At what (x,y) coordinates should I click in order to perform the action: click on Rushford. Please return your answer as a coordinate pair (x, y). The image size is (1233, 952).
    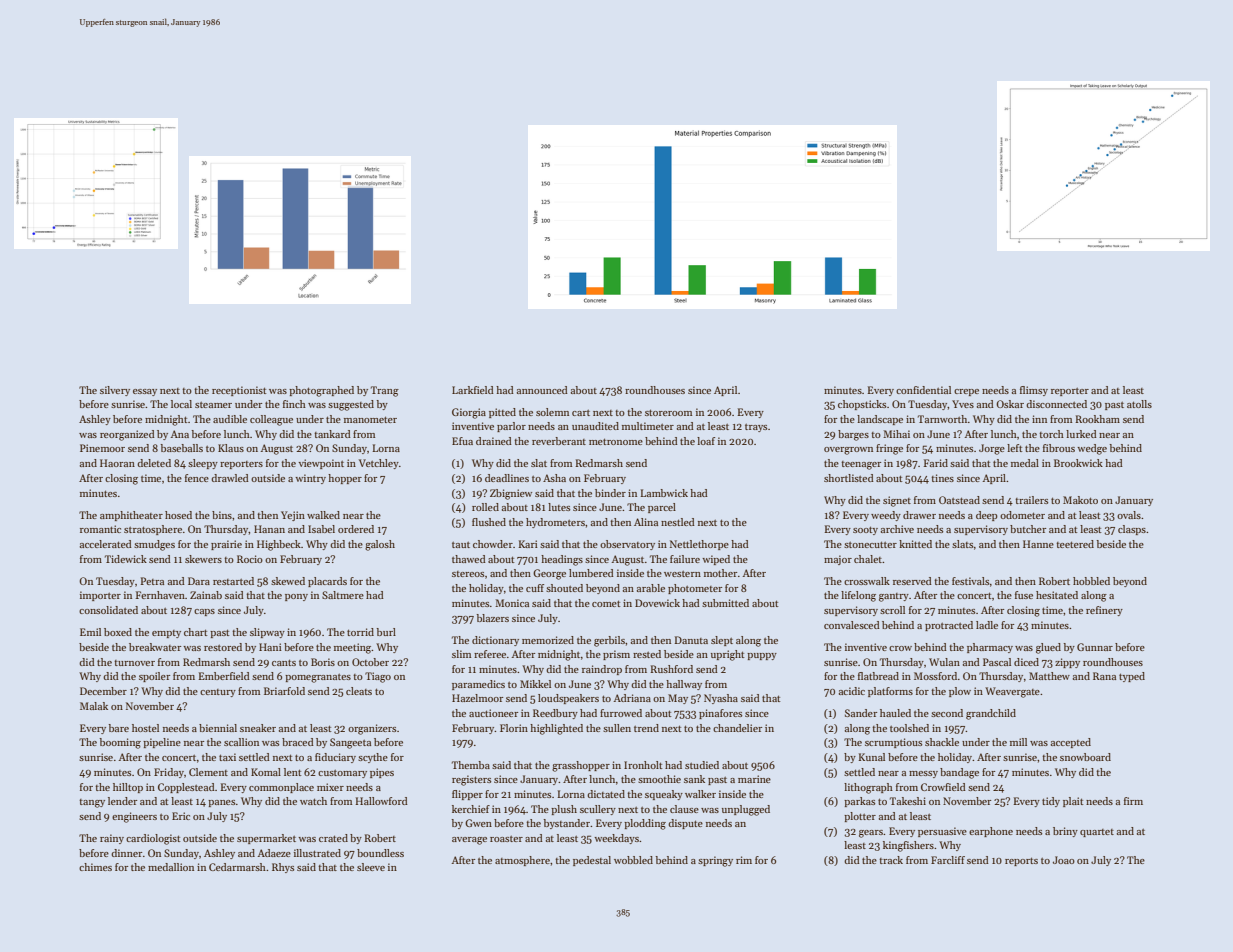
    Looking at the image, I should click on (671, 669).
